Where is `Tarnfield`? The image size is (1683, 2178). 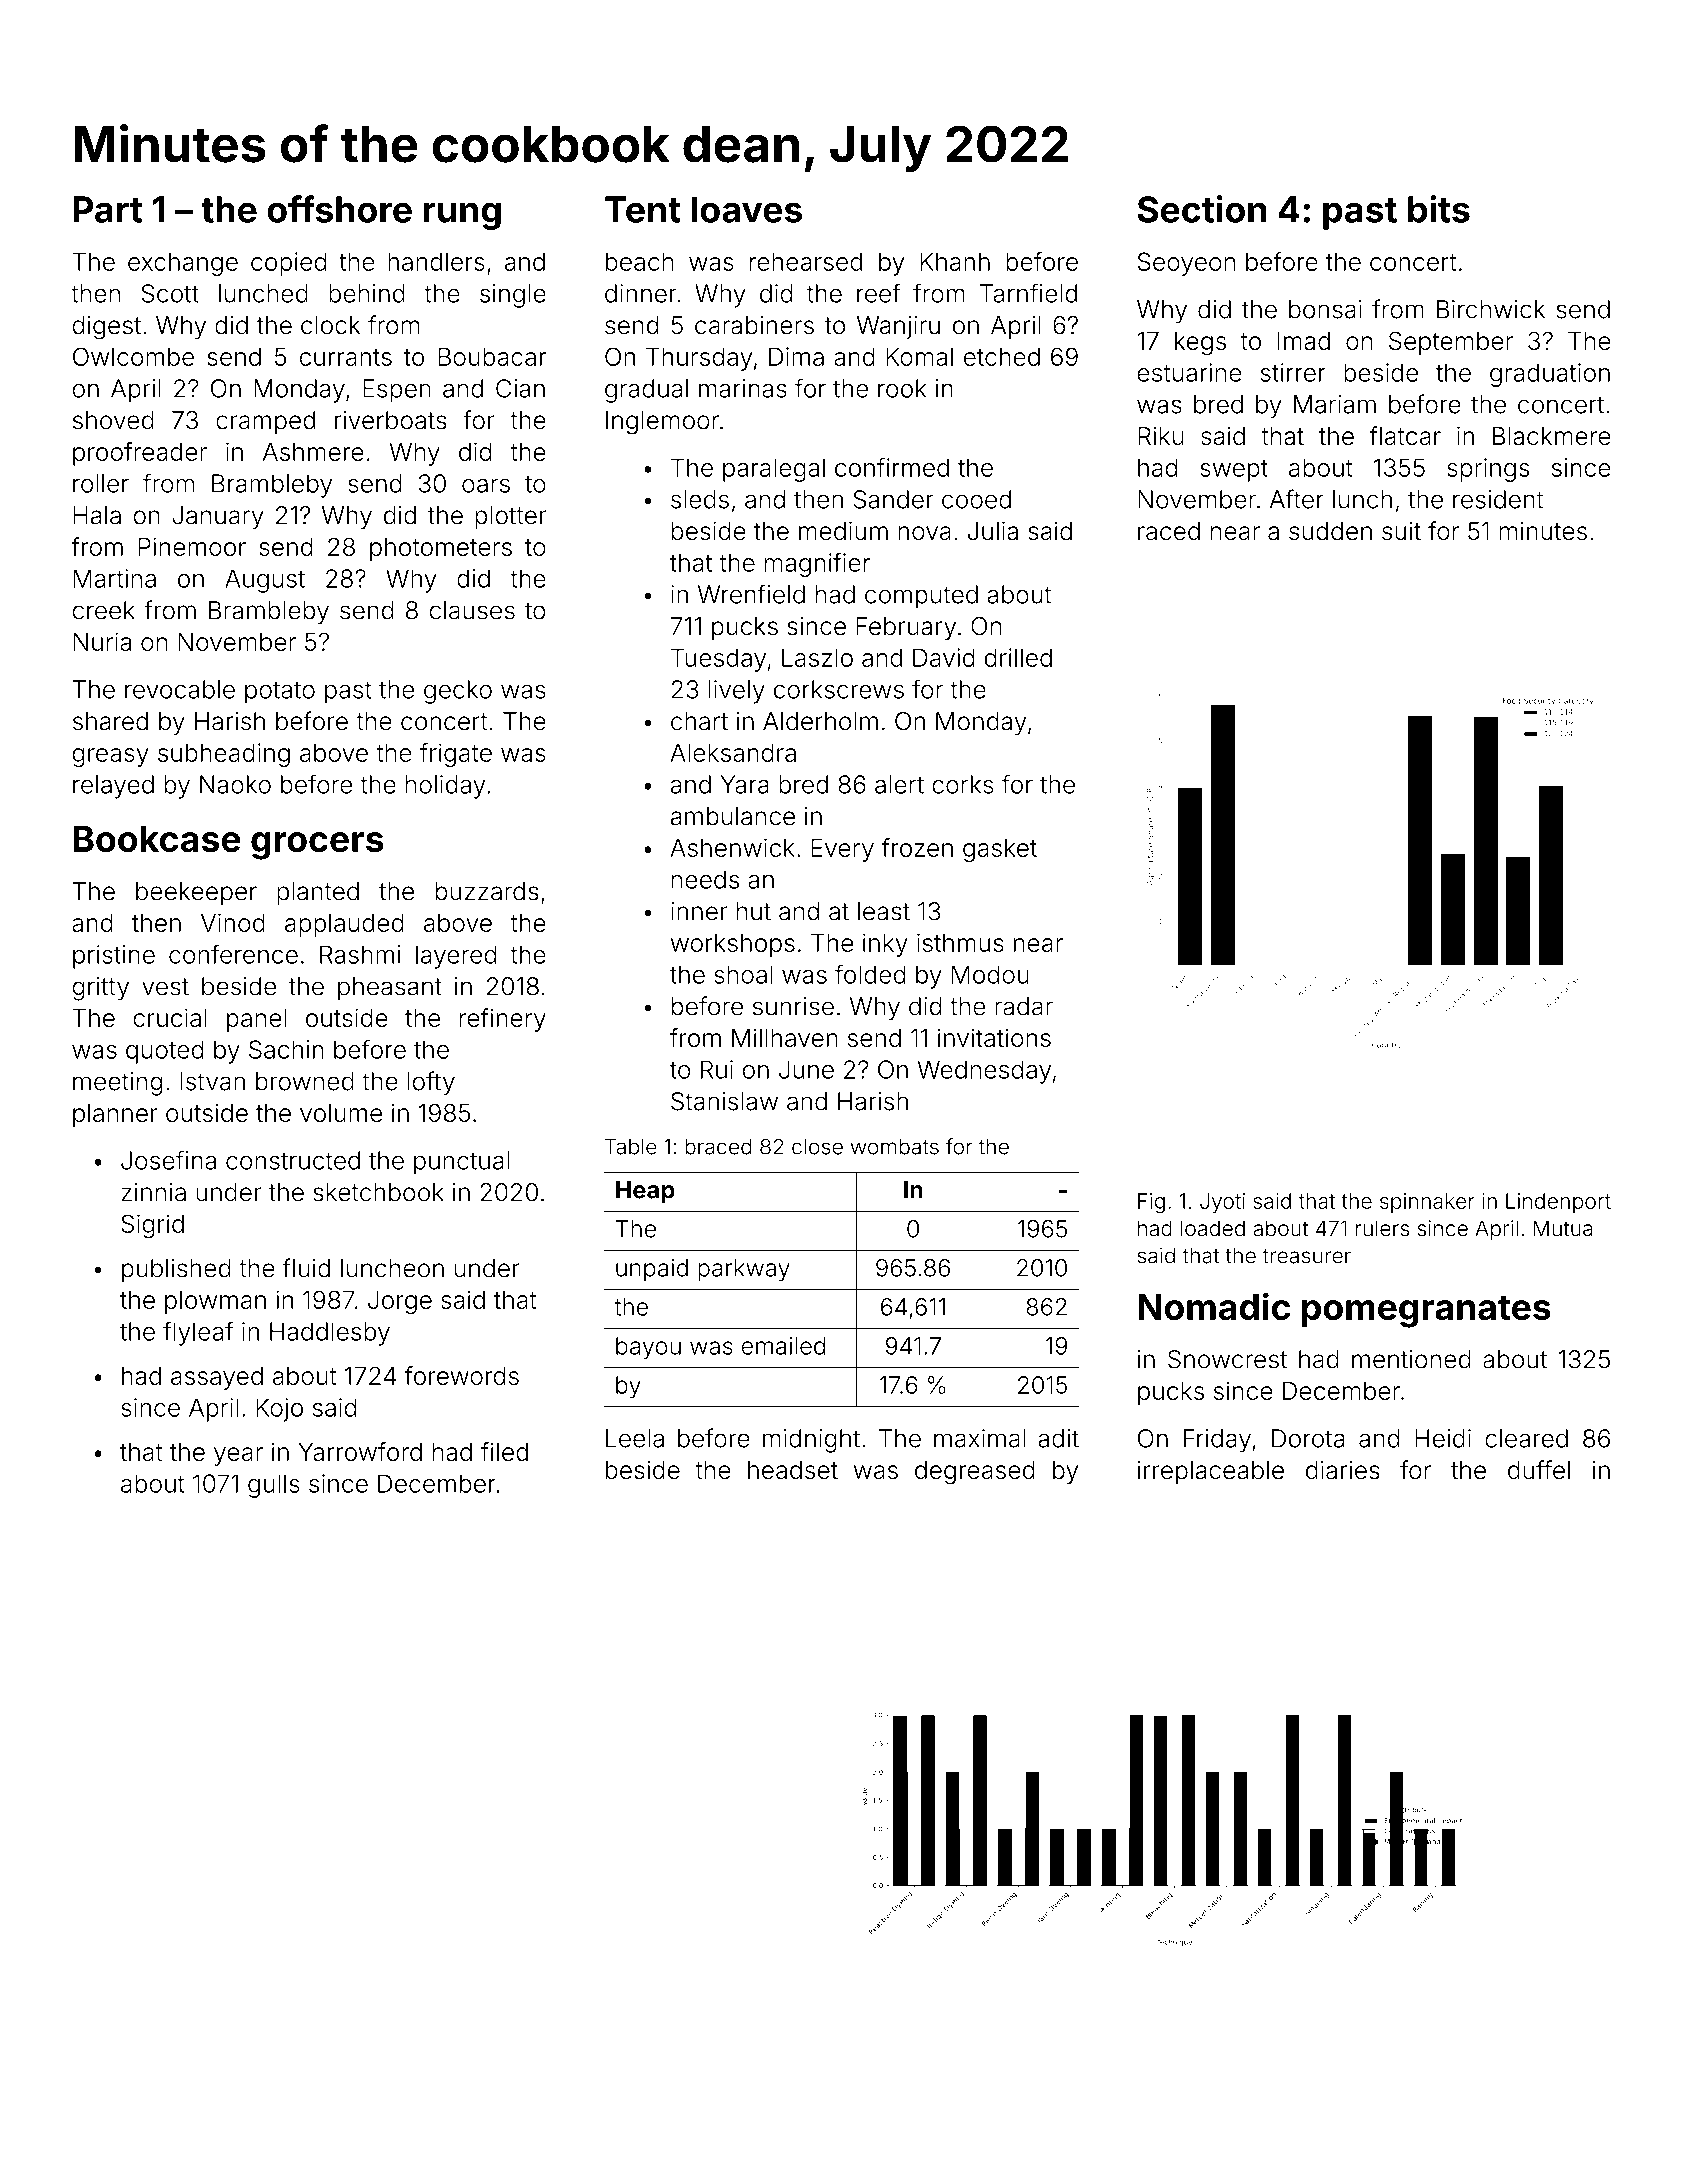
Tarnfield is located at coordinates (1028, 293).
